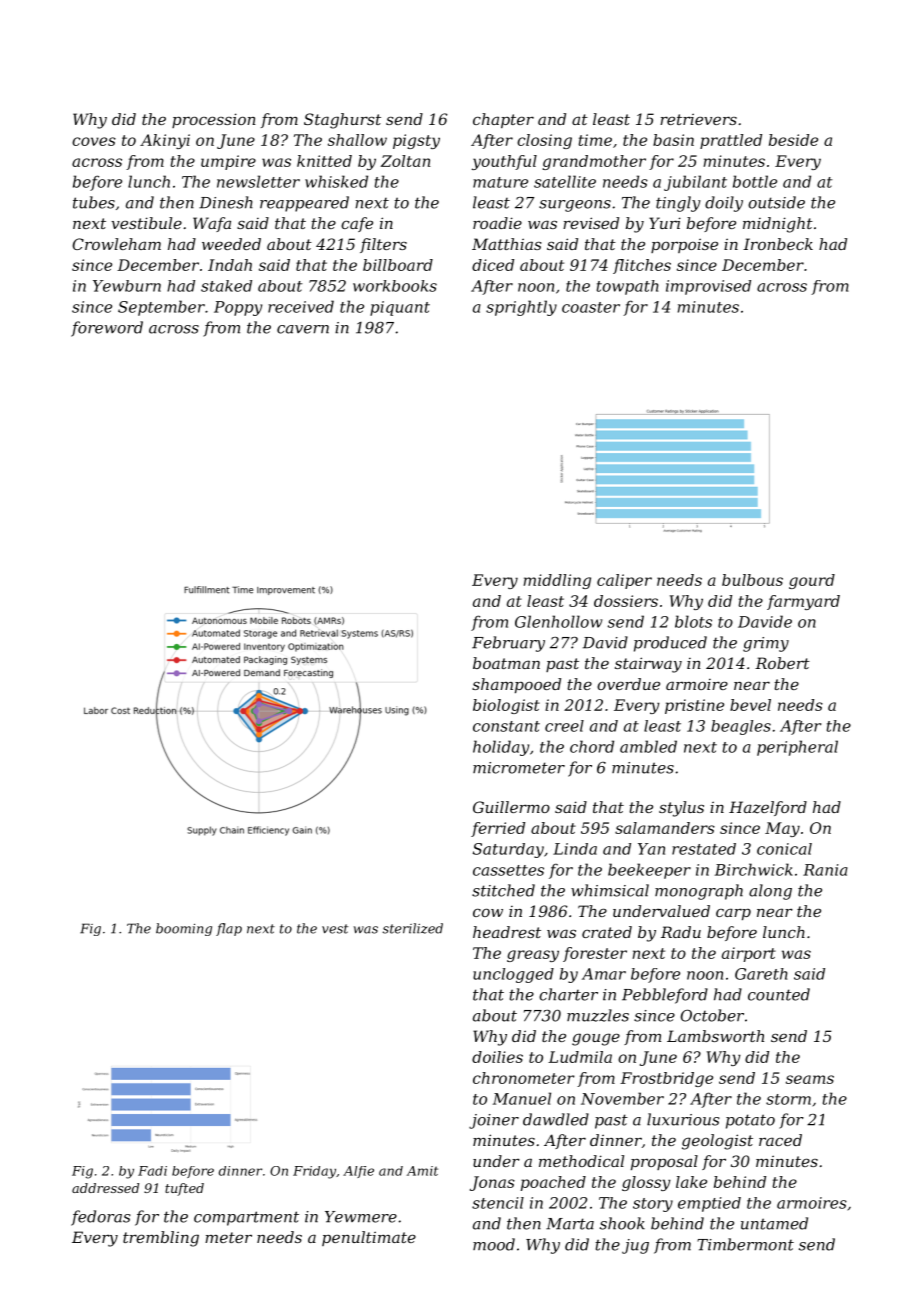 Image resolution: width=924 pixels, height=1308 pixels. What do you see at coordinates (665, 223) in the screenshot?
I see `Yuri` at bounding box center [665, 223].
